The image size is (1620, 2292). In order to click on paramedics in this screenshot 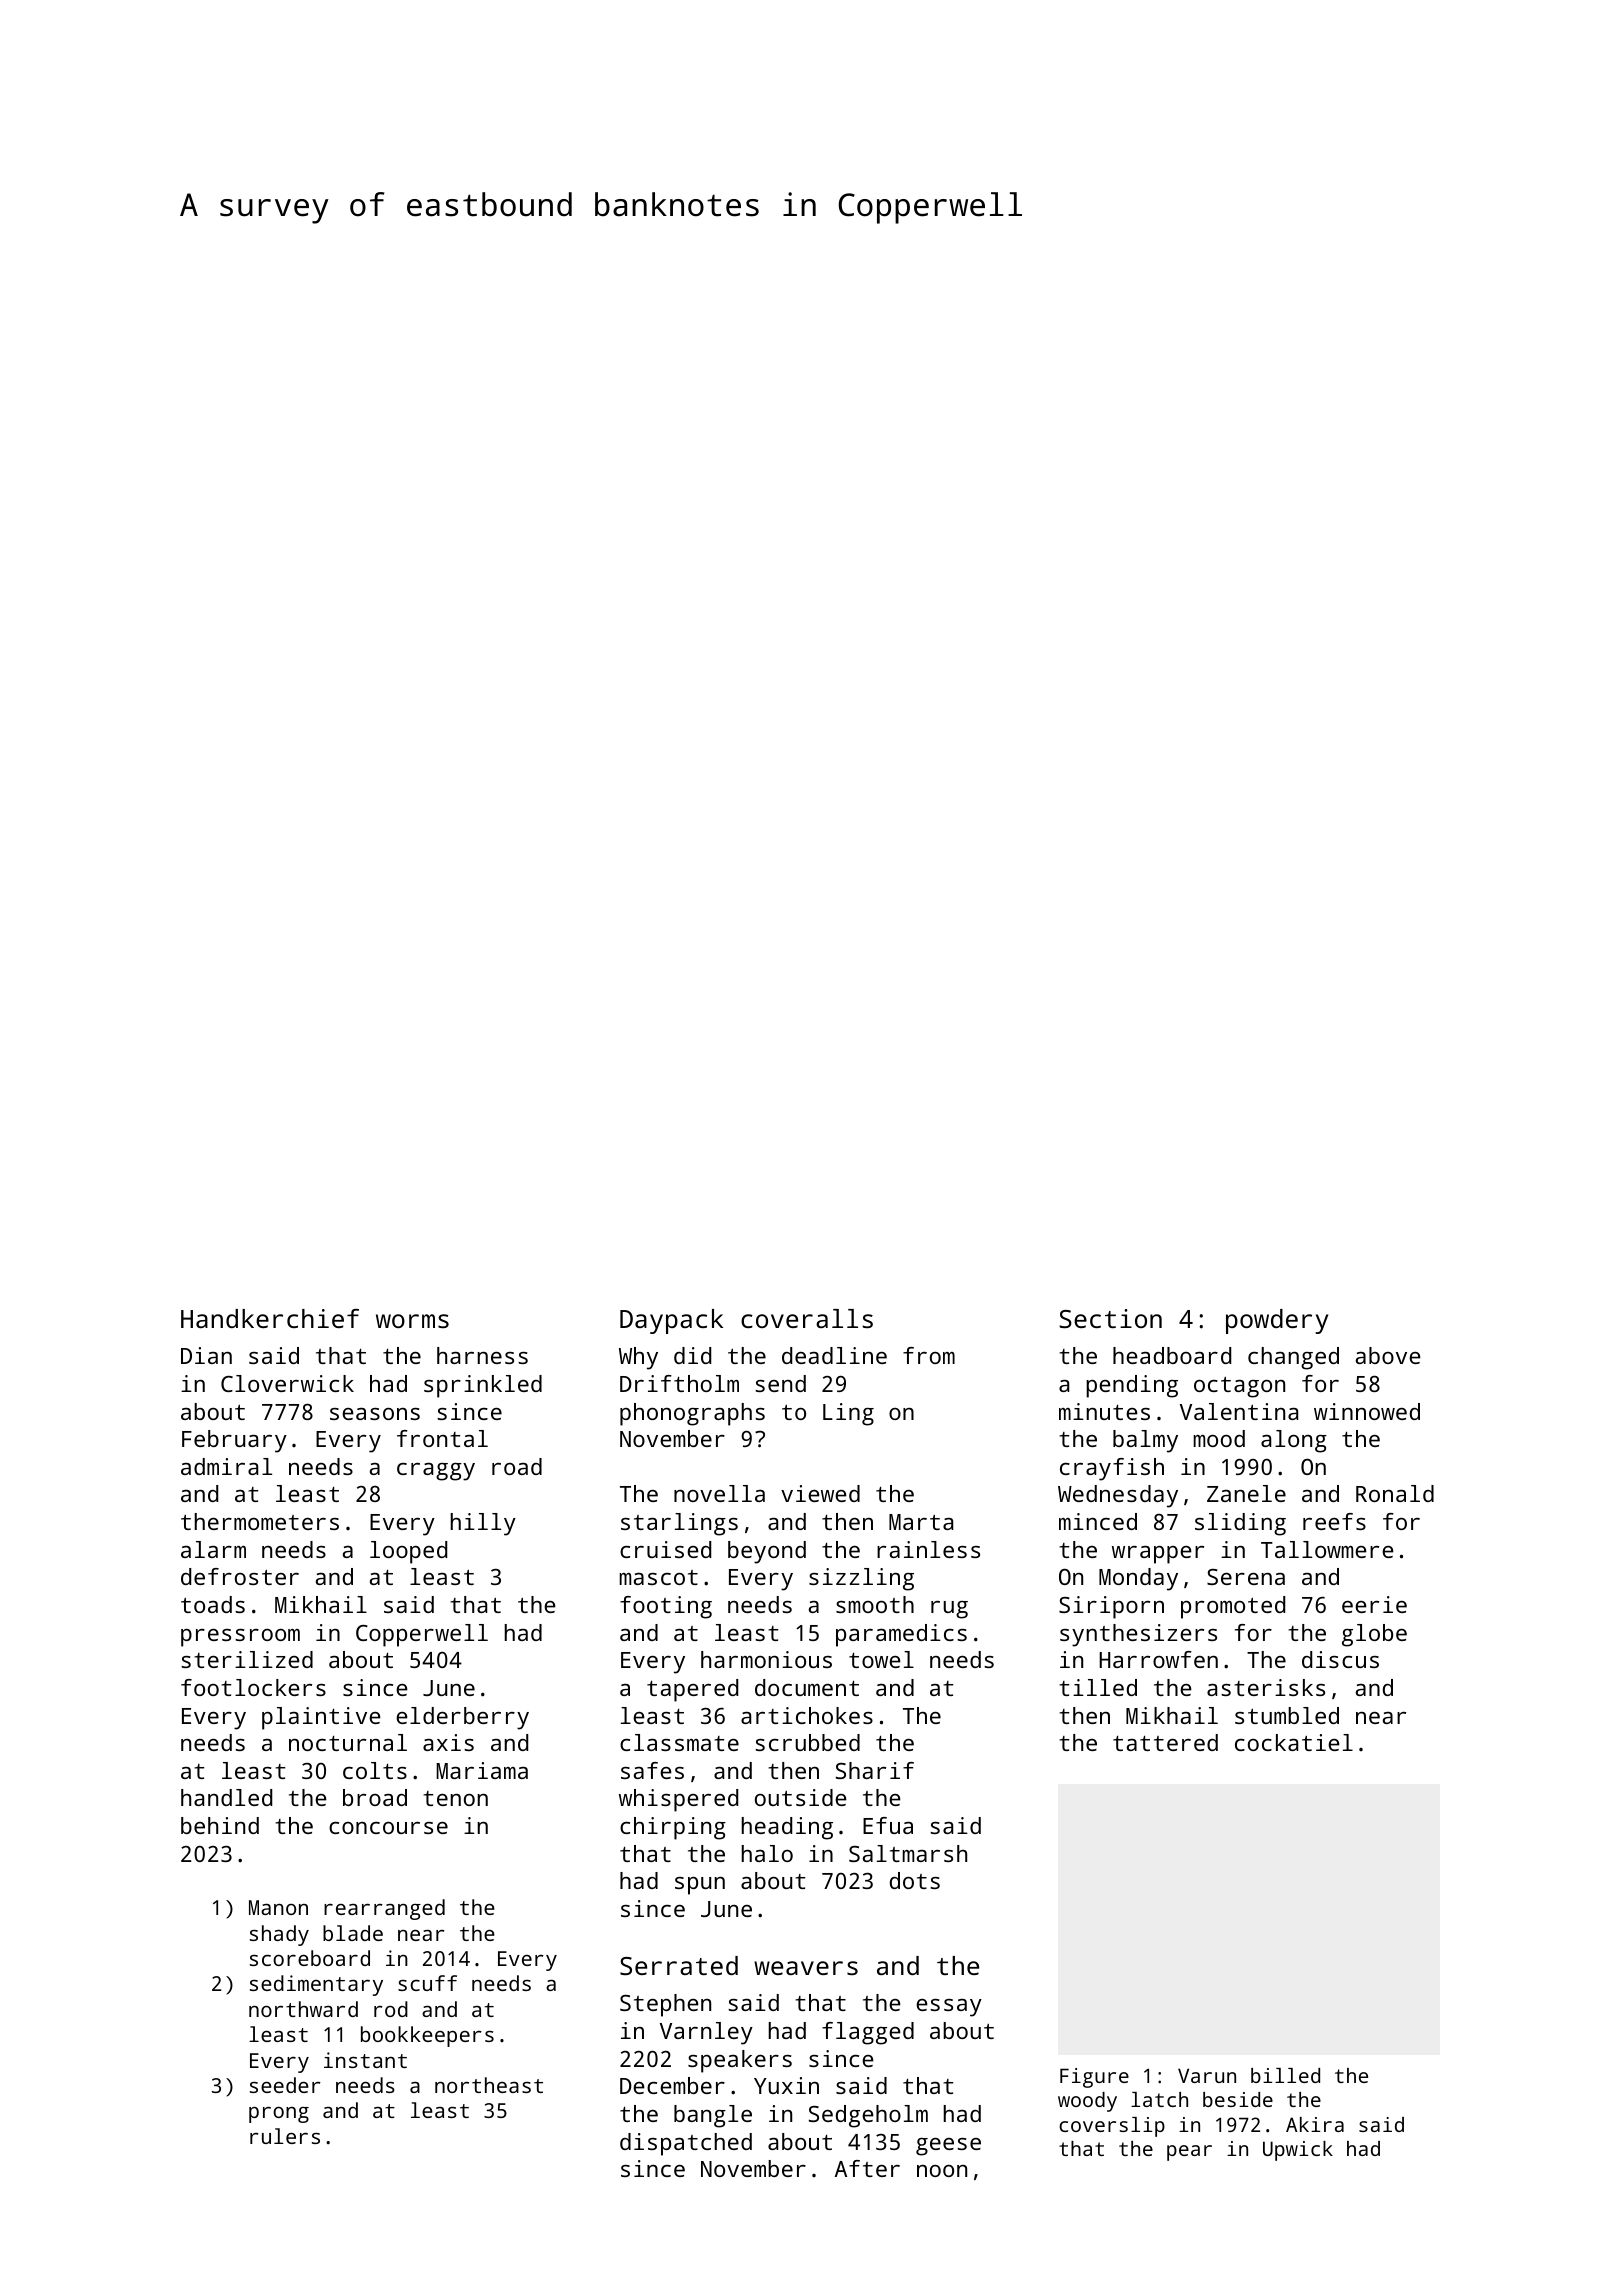, I will do `click(901, 1635)`.
